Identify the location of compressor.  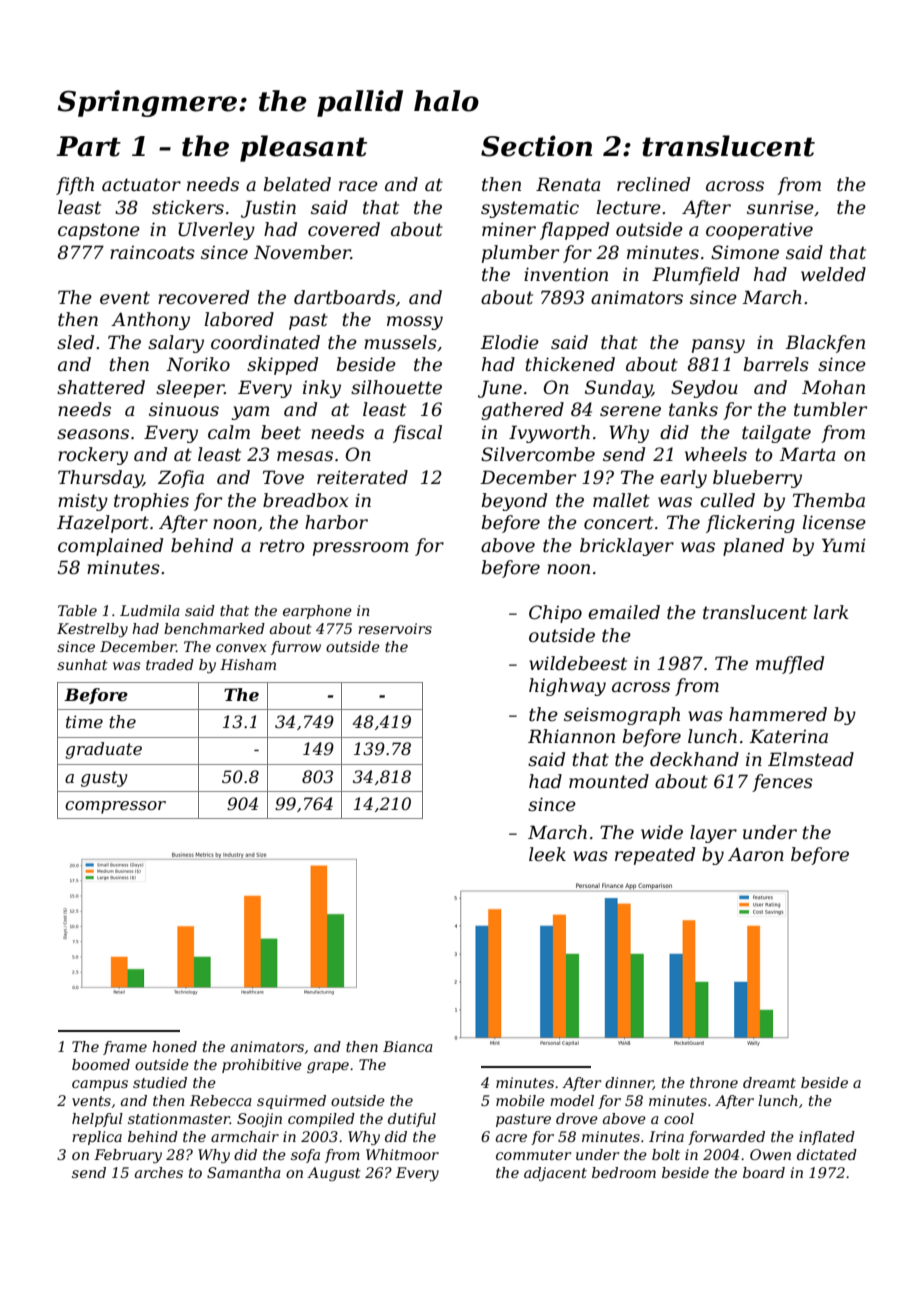
(115, 807).
